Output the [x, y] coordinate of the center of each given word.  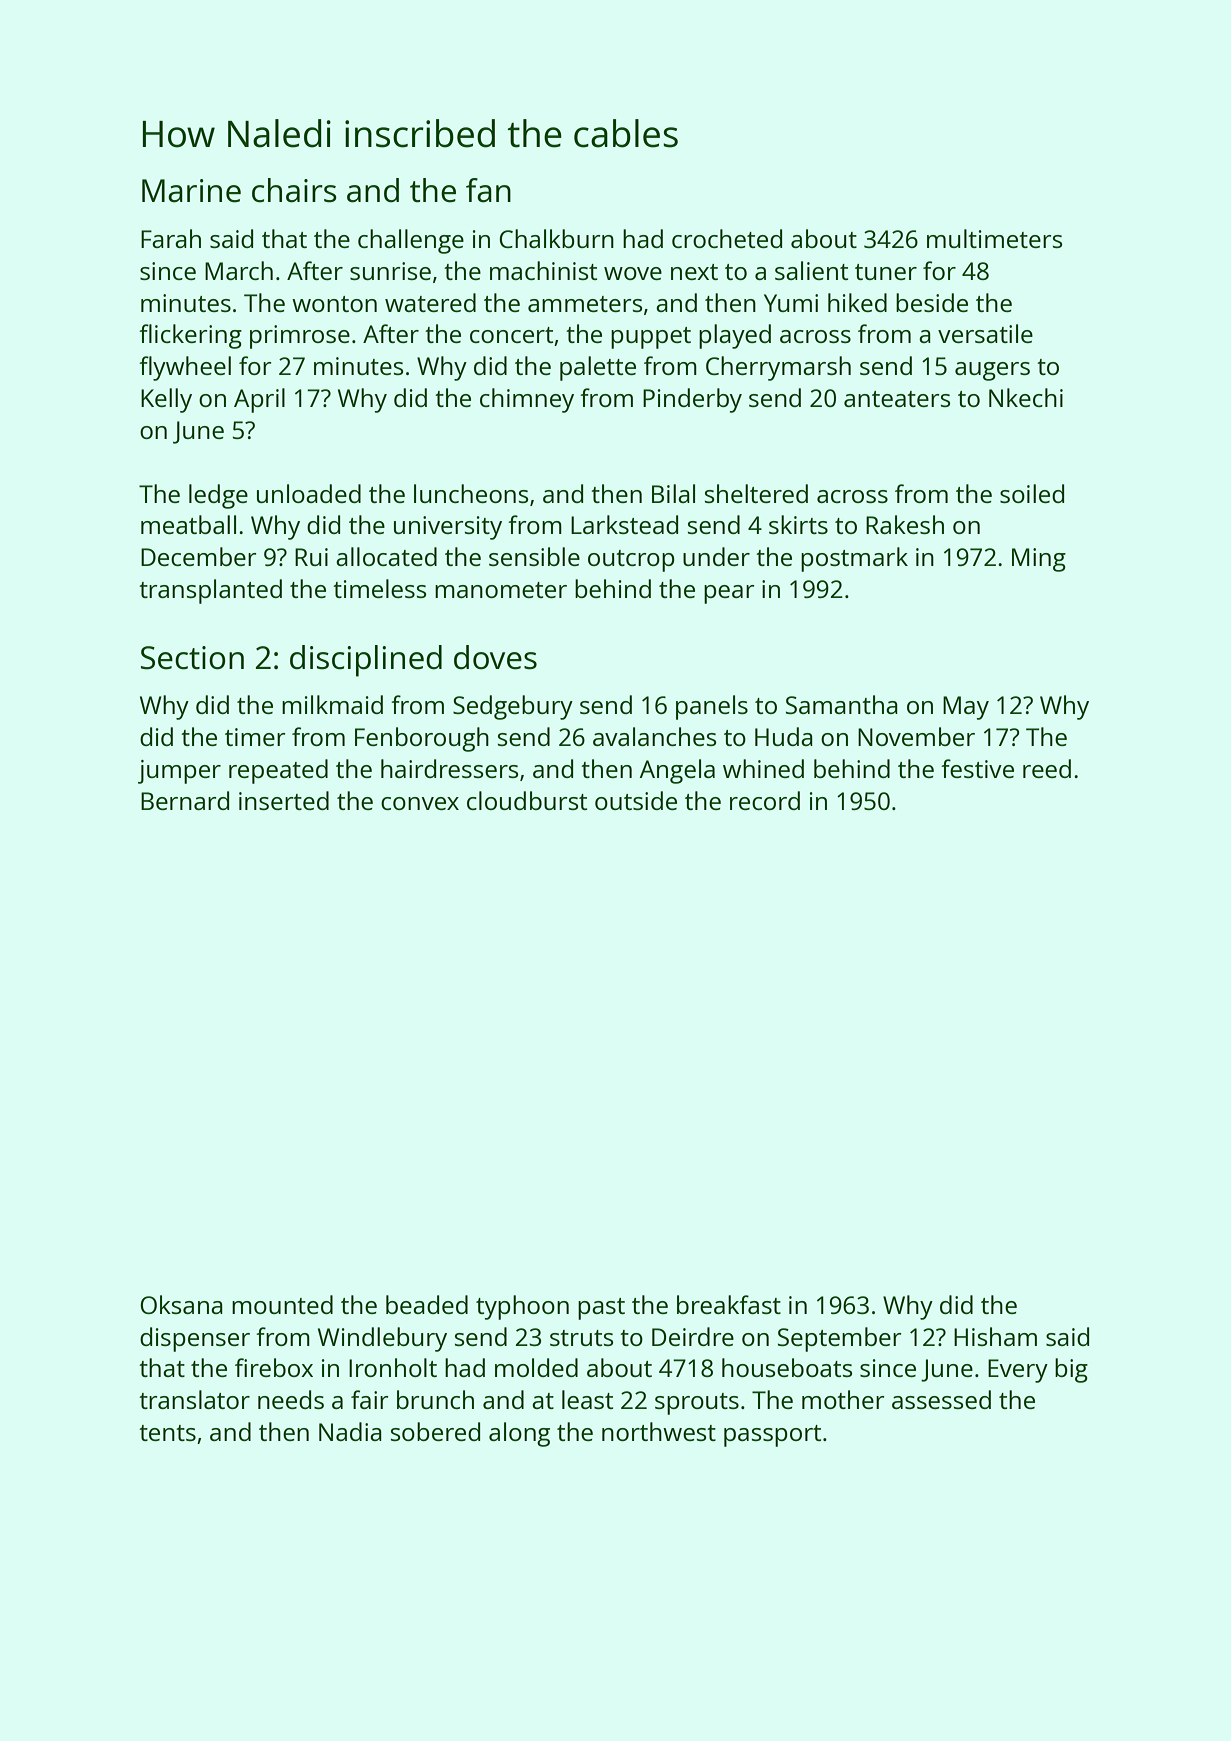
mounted [282, 1304]
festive [977, 768]
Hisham [995, 1336]
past [601, 1309]
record [765, 800]
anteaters [897, 399]
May [966, 708]
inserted [284, 800]
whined [763, 768]
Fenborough [422, 739]
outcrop [631, 561]
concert [511, 335]
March [239, 270]
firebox [274, 1367]
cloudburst [527, 800]
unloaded [309, 493]
